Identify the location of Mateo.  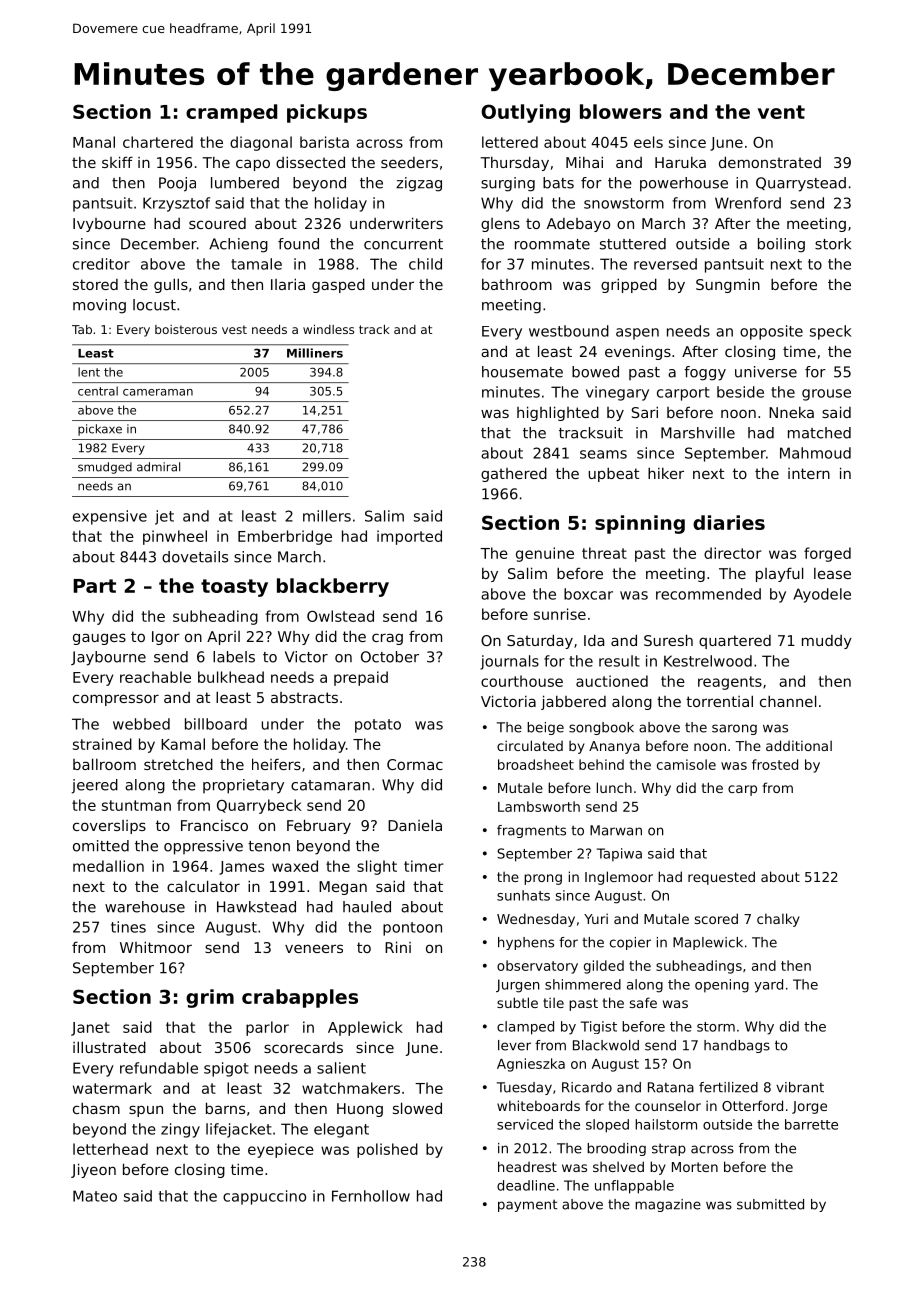
(95, 1196).
